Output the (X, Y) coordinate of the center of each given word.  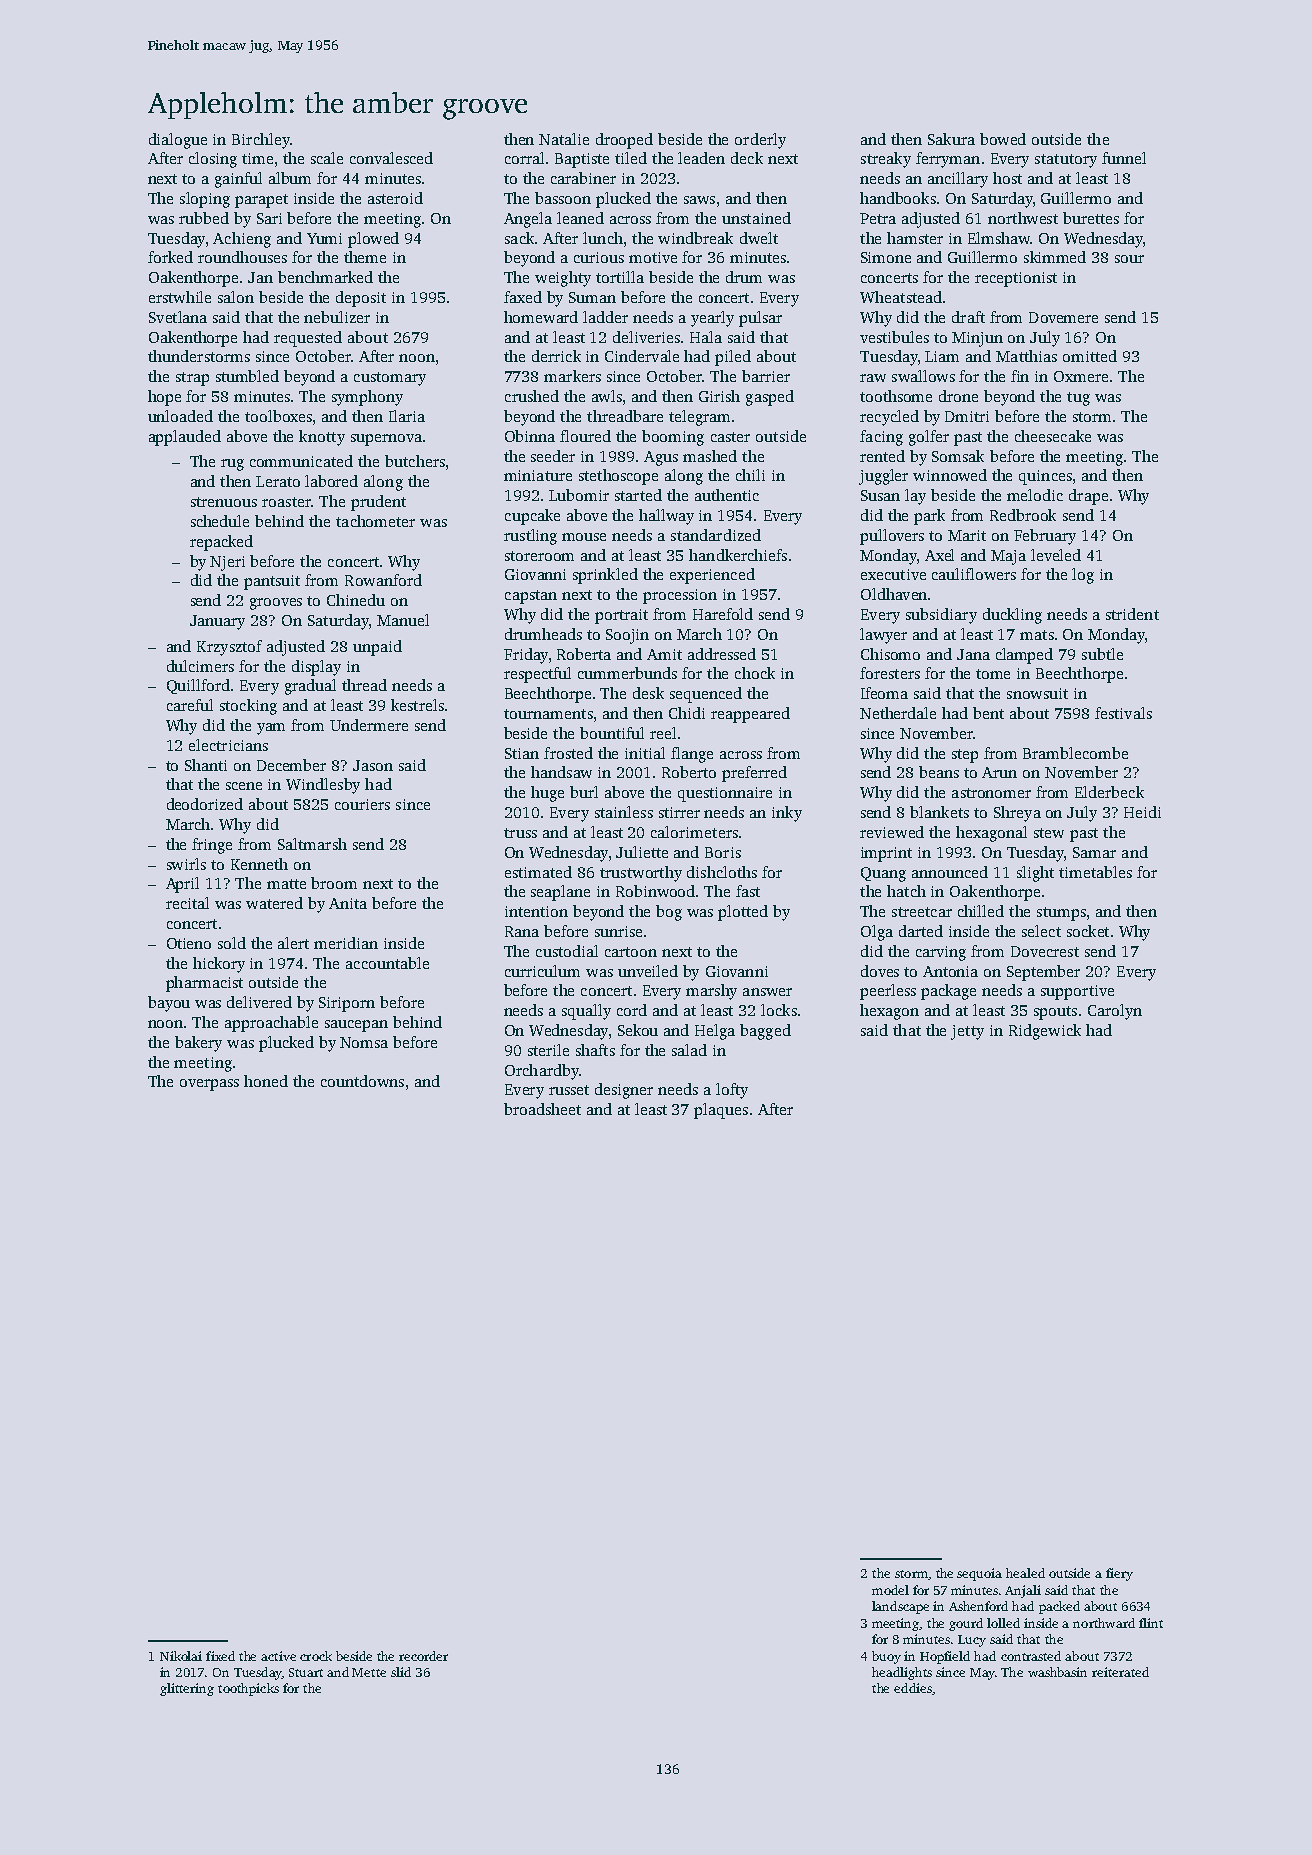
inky (787, 814)
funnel (1124, 158)
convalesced (391, 158)
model (890, 1590)
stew (1049, 833)
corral (524, 158)
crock (316, 1656)
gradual (310, 687)
